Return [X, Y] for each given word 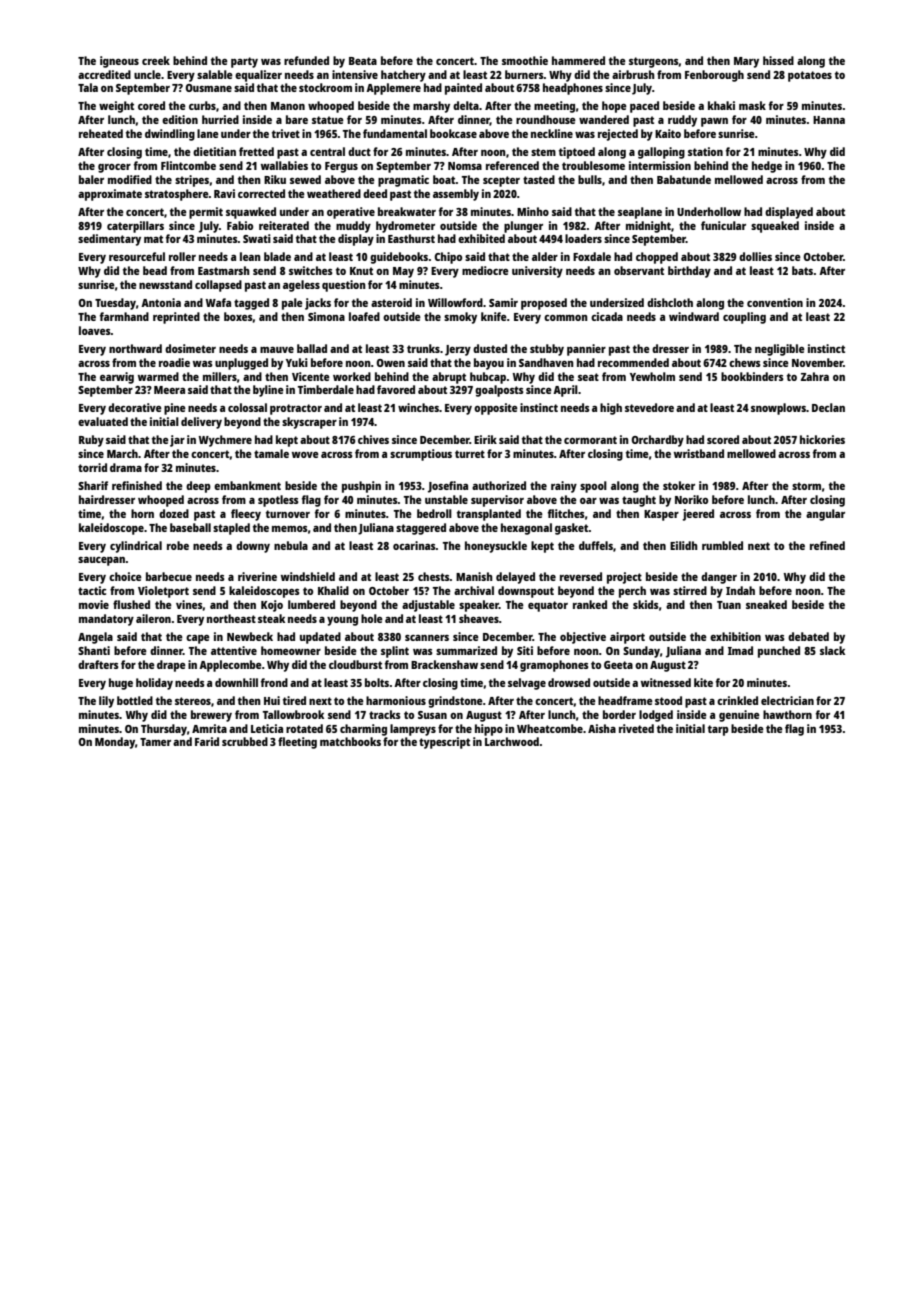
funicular [723, 225]
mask [752, 105]
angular [825, 515]
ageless [301, 286]
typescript [444, 743]
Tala [88, 87]
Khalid [333, 590]
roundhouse [546, 119]
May [403, 272]
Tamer [155, 742]
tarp [718, 730]
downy [253, 547]
